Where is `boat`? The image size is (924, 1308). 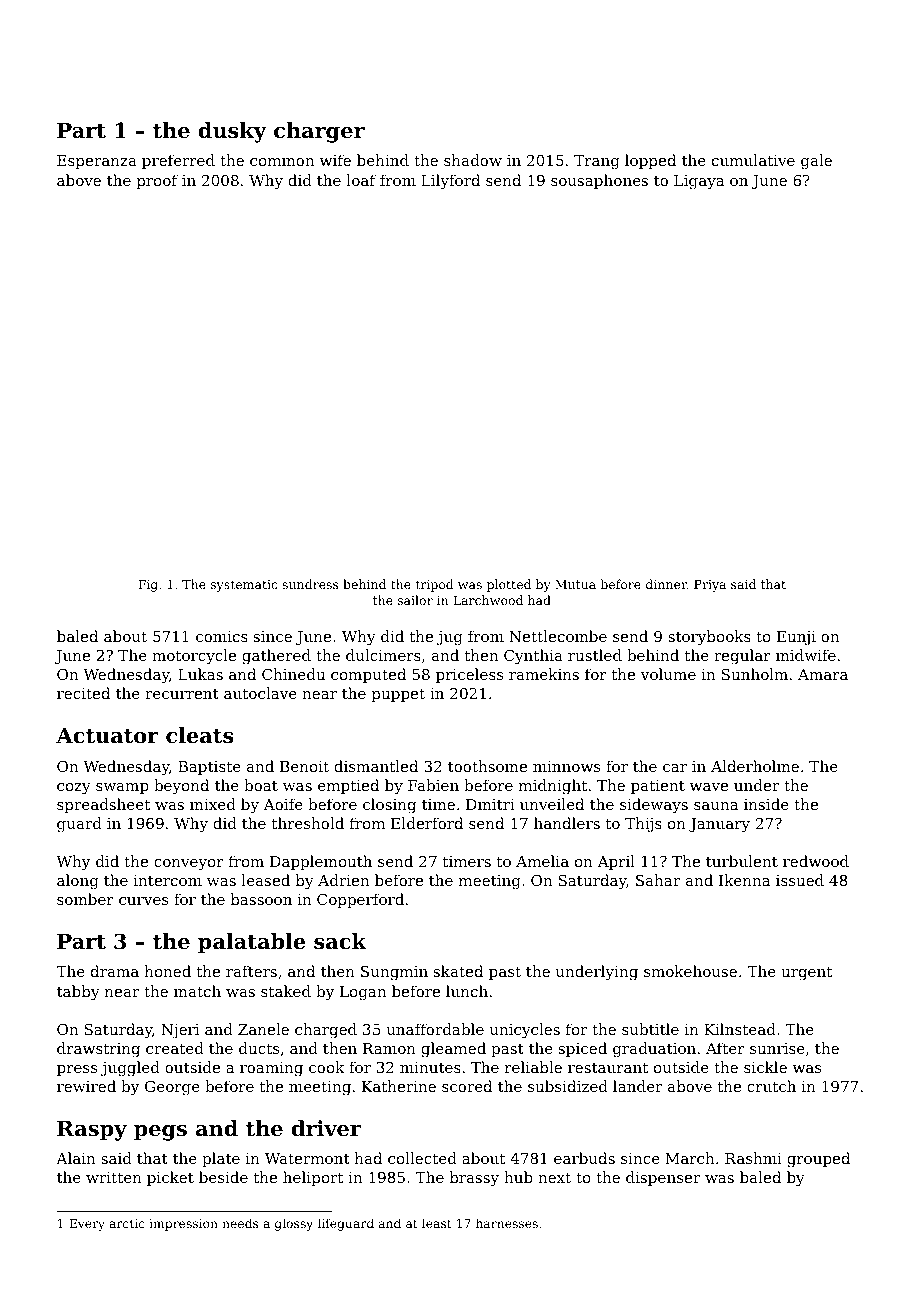 boat is located at coordinates (261, 785).
